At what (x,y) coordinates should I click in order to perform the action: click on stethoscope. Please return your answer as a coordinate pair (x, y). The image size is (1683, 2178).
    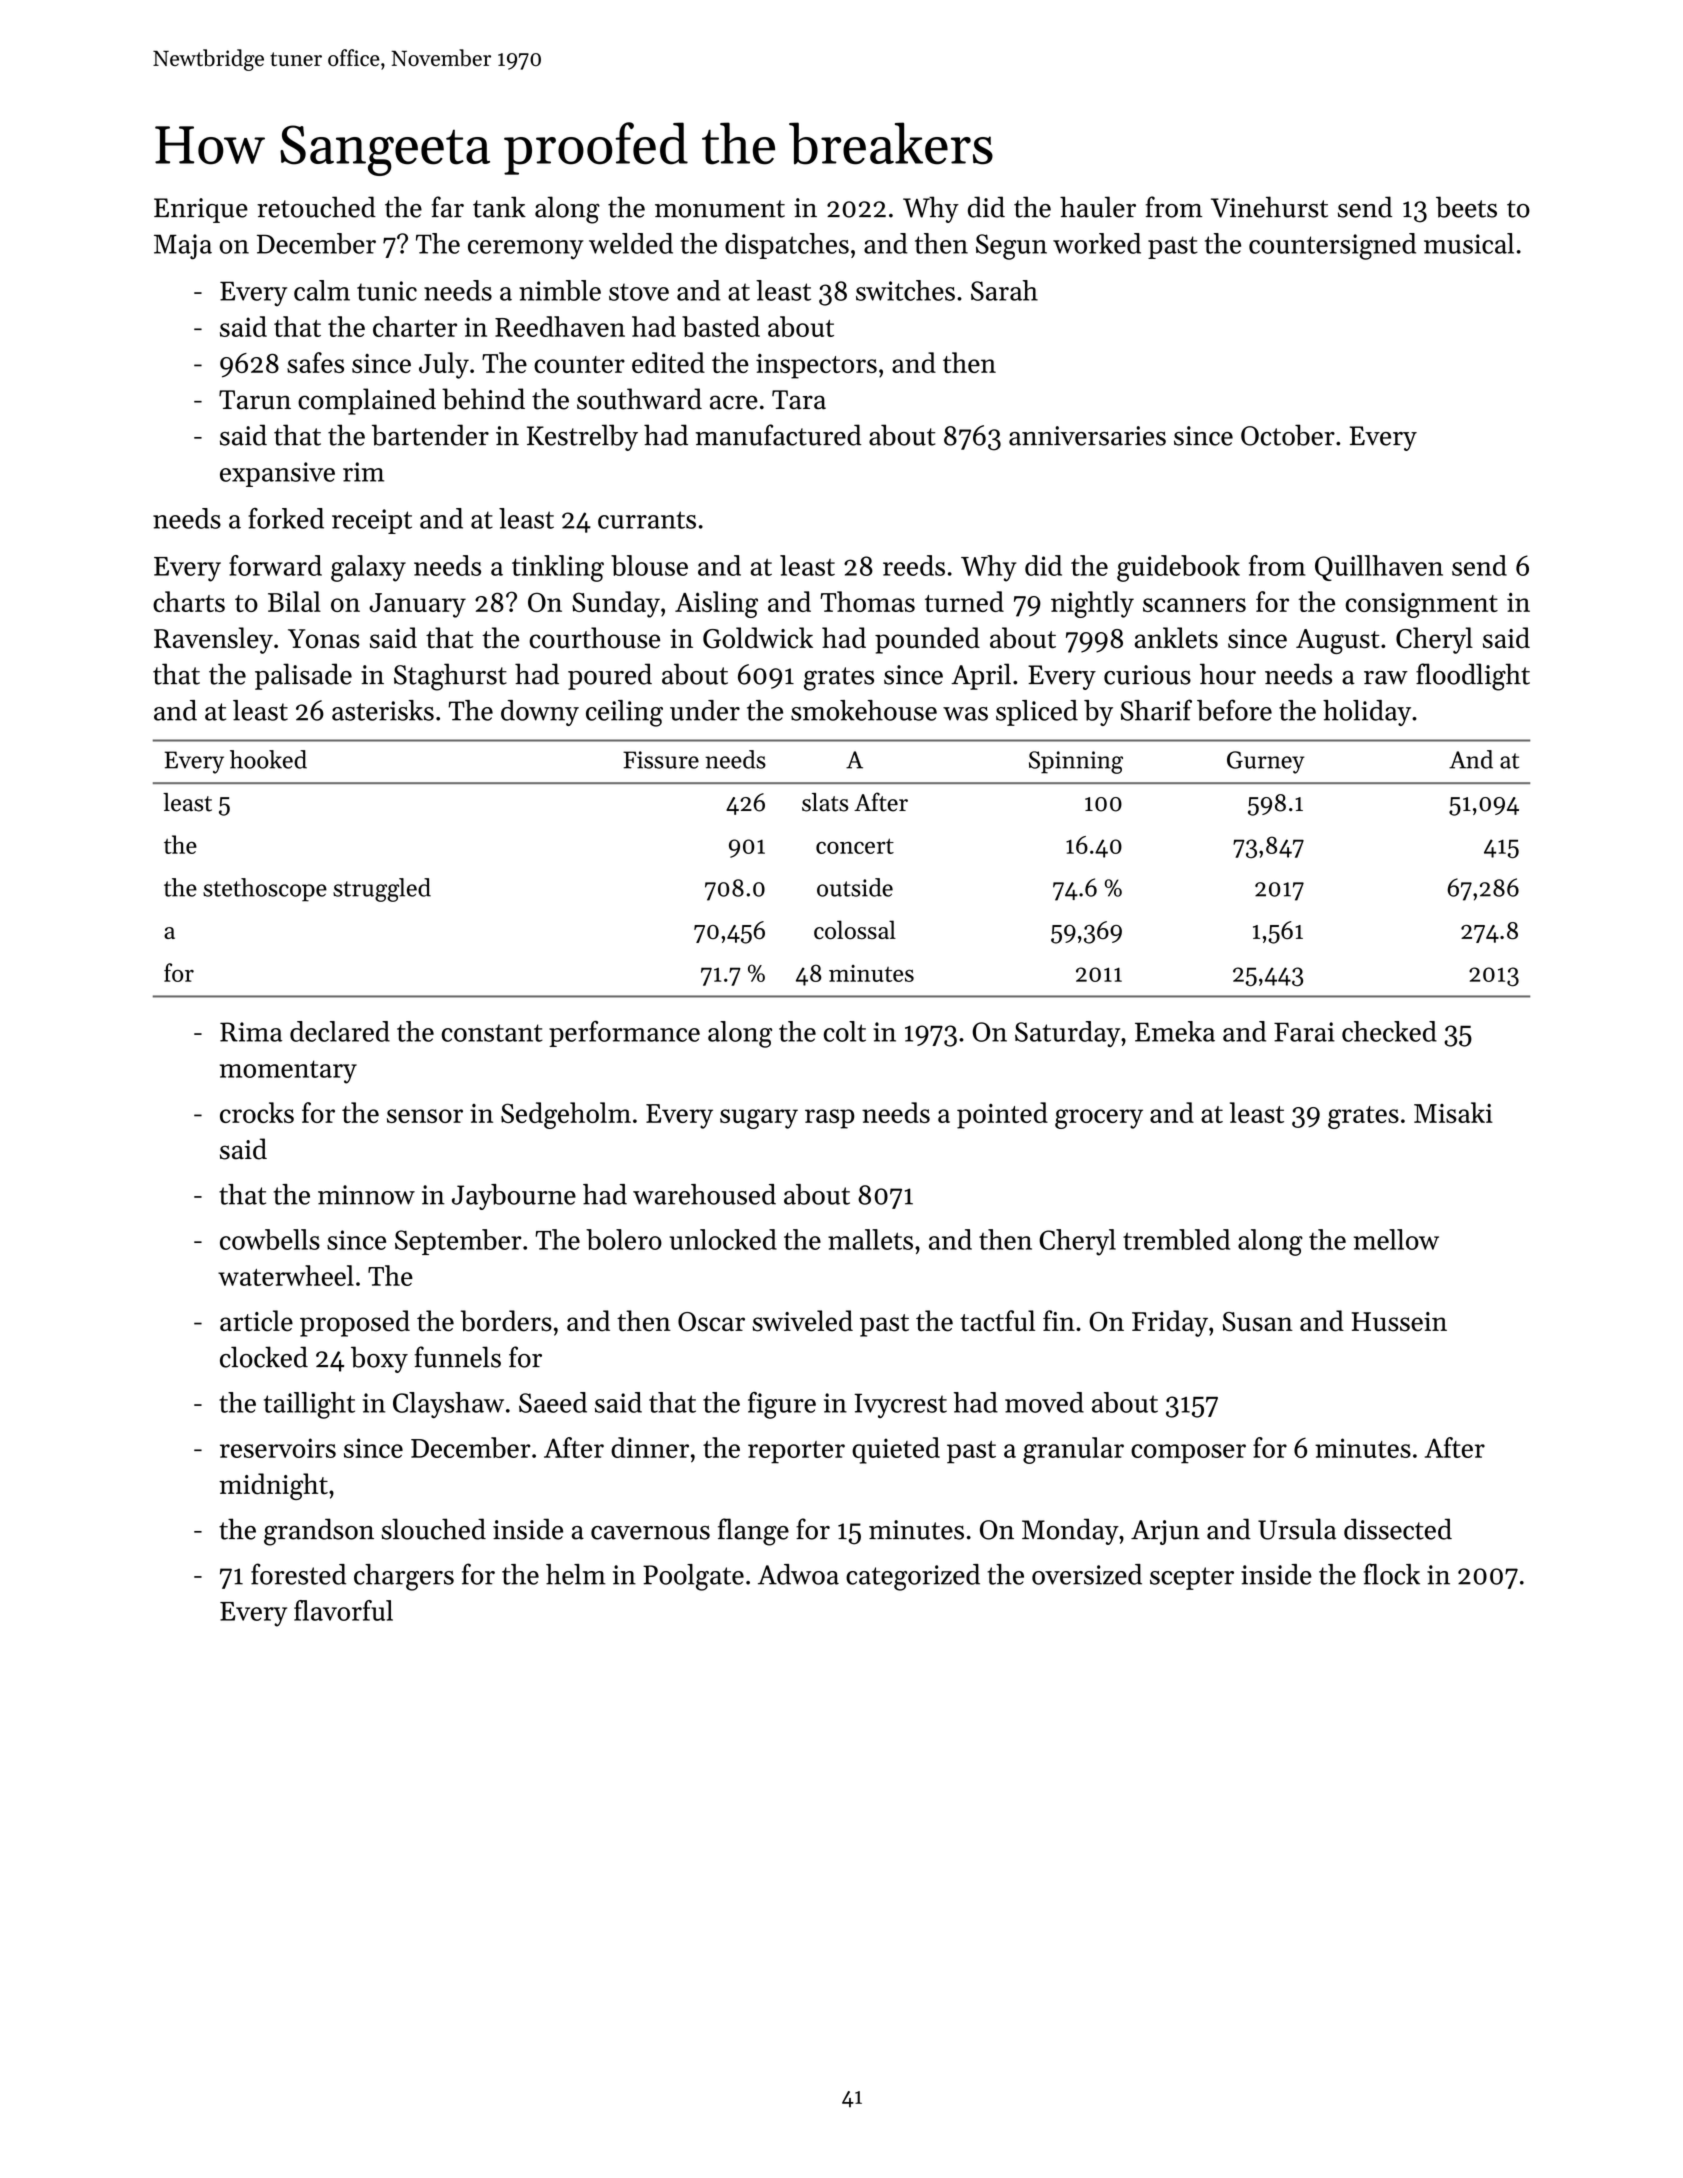
    Looking at the image, I should click on (265, 890).
